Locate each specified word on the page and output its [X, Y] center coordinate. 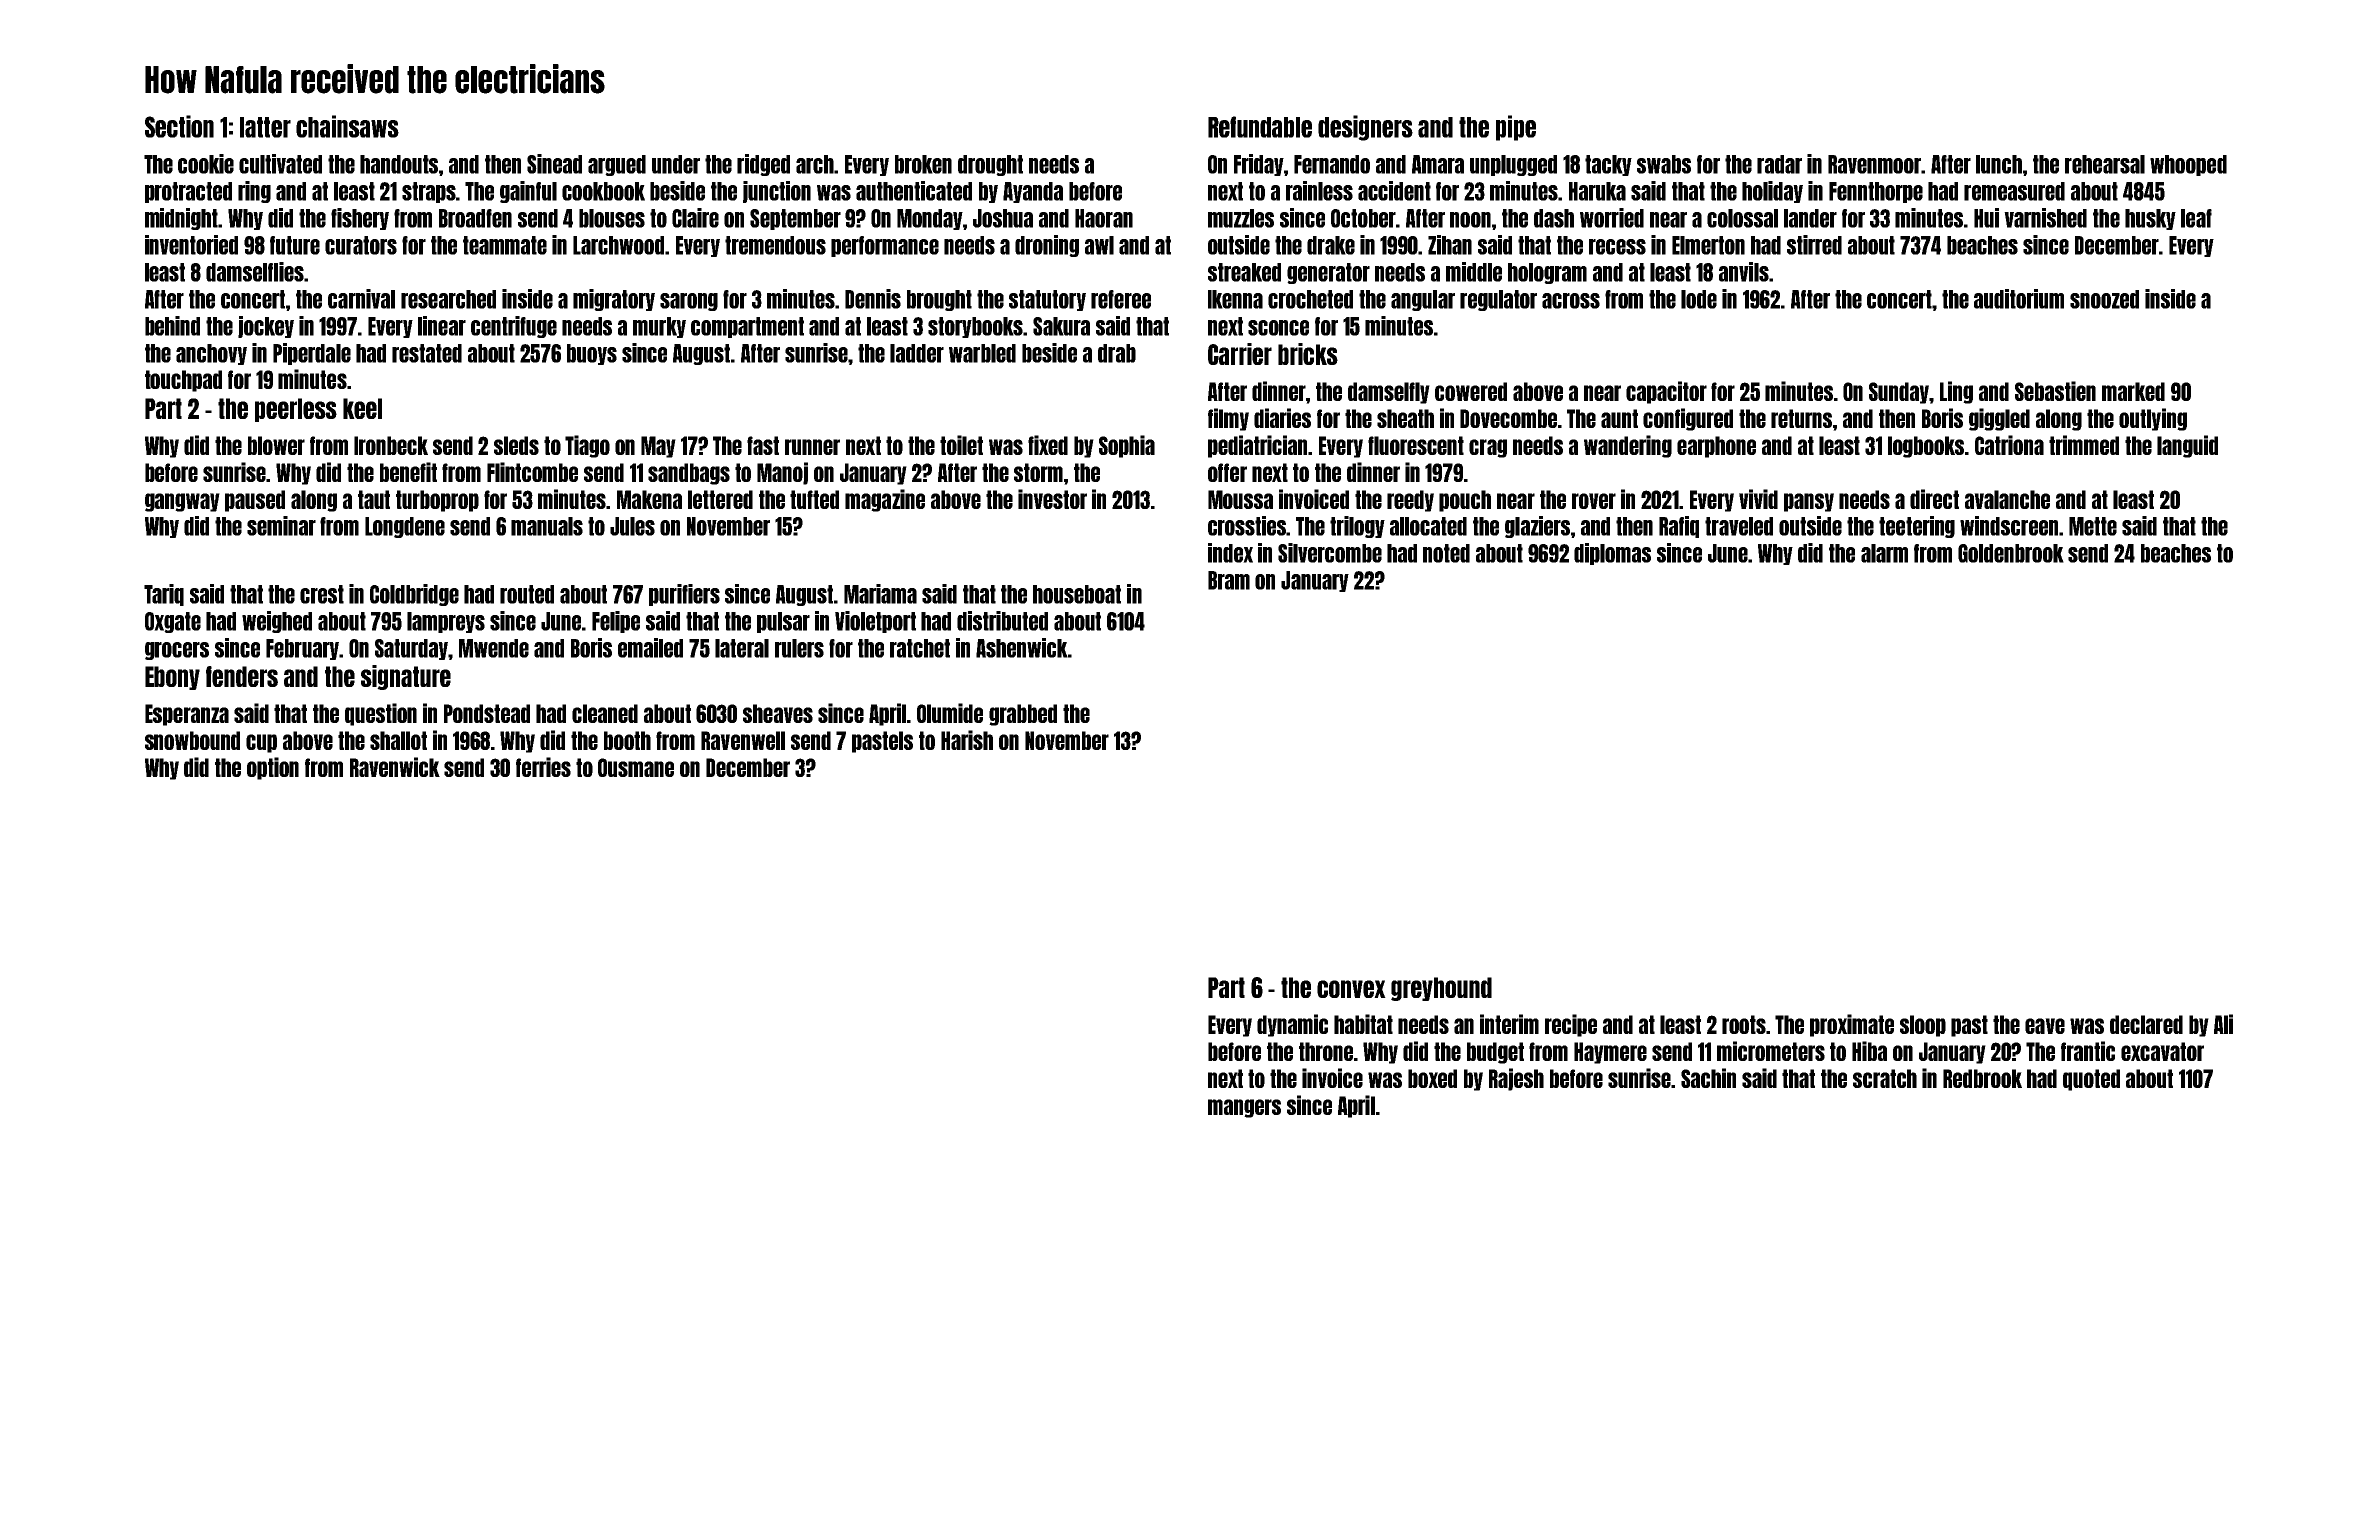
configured [1688, 419]
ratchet [920, 648]
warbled [982, 353]
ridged [763, 165]
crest [322, 594]
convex [1351, 989]
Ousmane [636, 767]
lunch [1999, 164]
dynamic [1292, 1025]
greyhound [1441, 989]
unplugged [1513, 165]
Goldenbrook [2011, 553]
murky [659, 327]
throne [1326, 1051]
